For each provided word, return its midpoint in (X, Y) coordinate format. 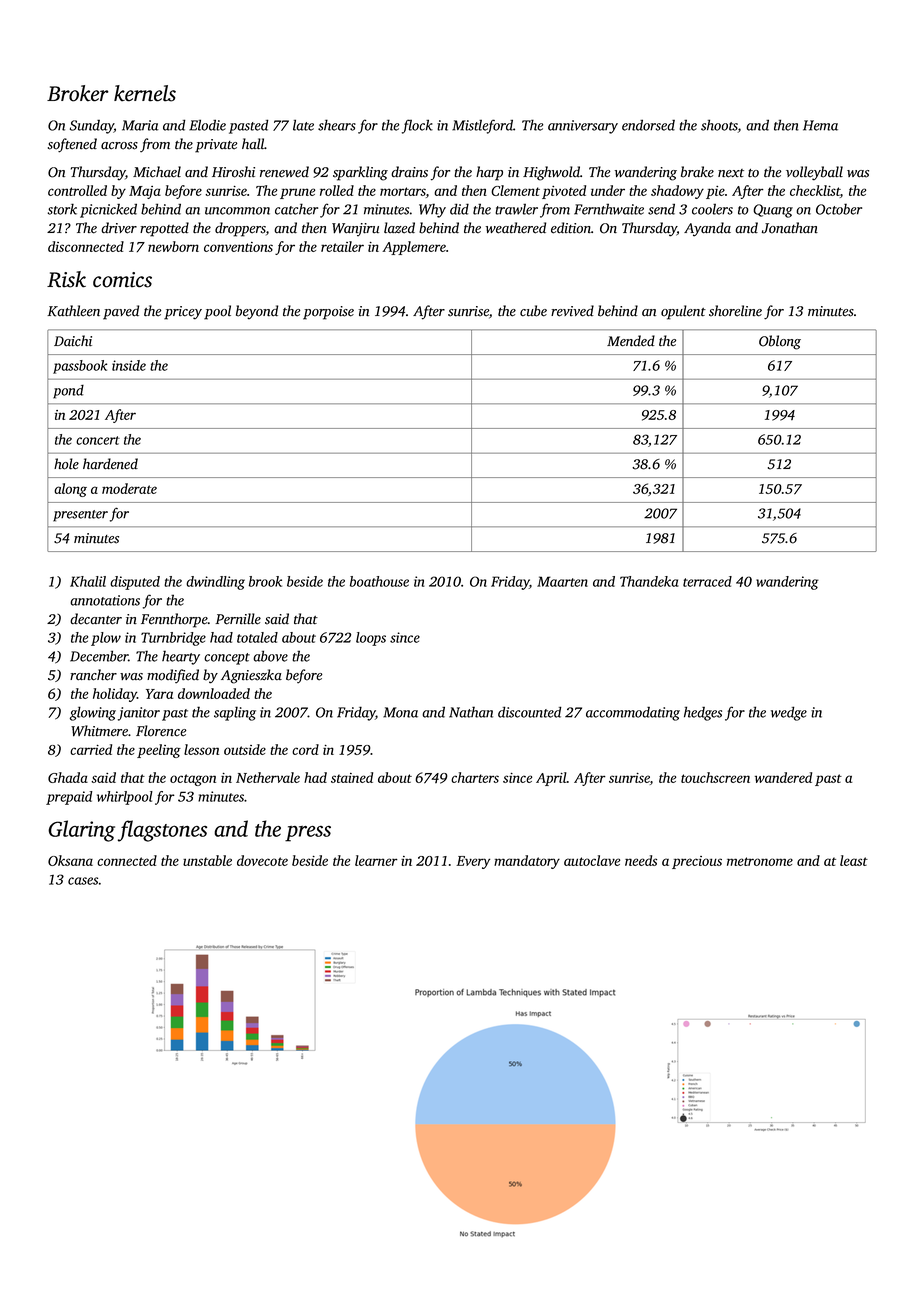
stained (352, 777)
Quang (773, 211)
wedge (789, 713)
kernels (145, 93)
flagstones (162, 831)
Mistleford (482, 126)
